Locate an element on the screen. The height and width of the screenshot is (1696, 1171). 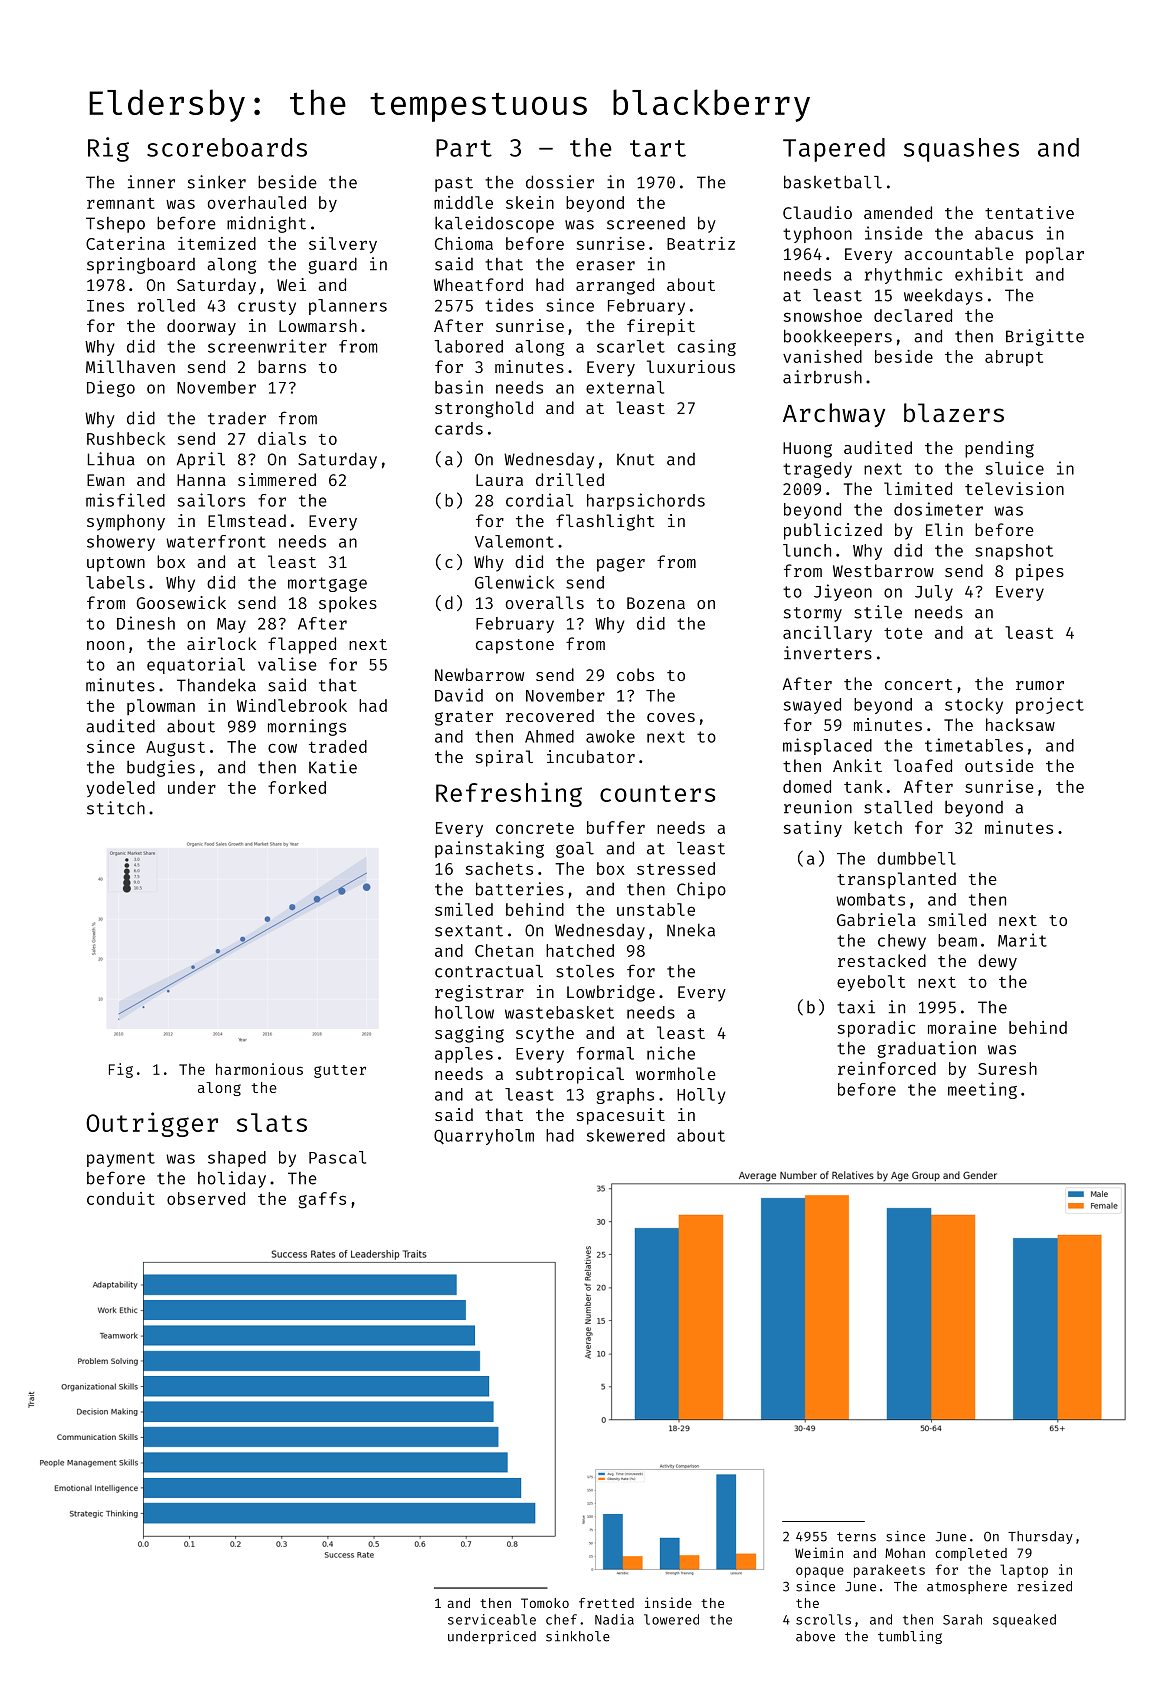
pipes is located at coordinates (1040, 572).
